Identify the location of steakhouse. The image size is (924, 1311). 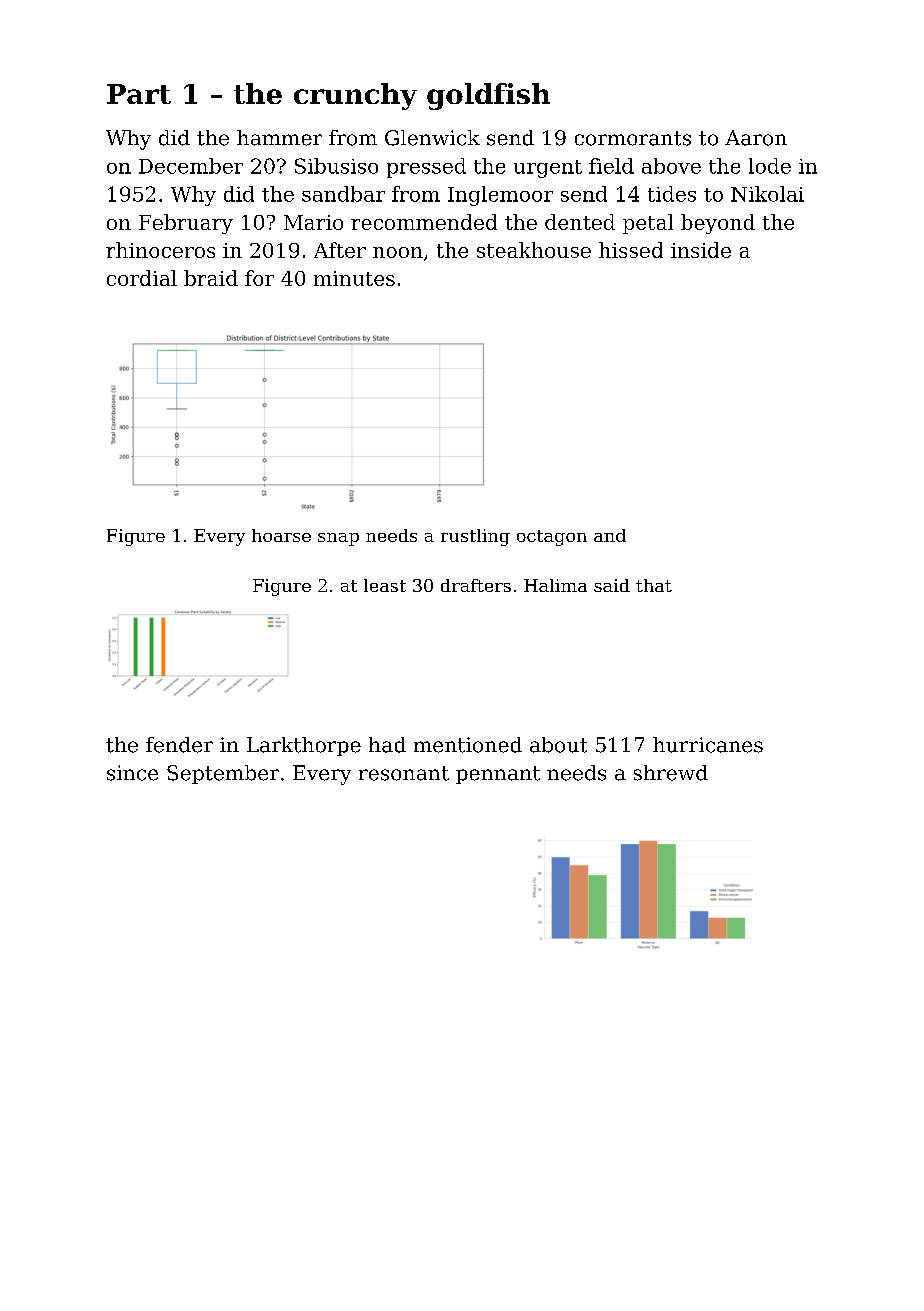
(534, 250).
